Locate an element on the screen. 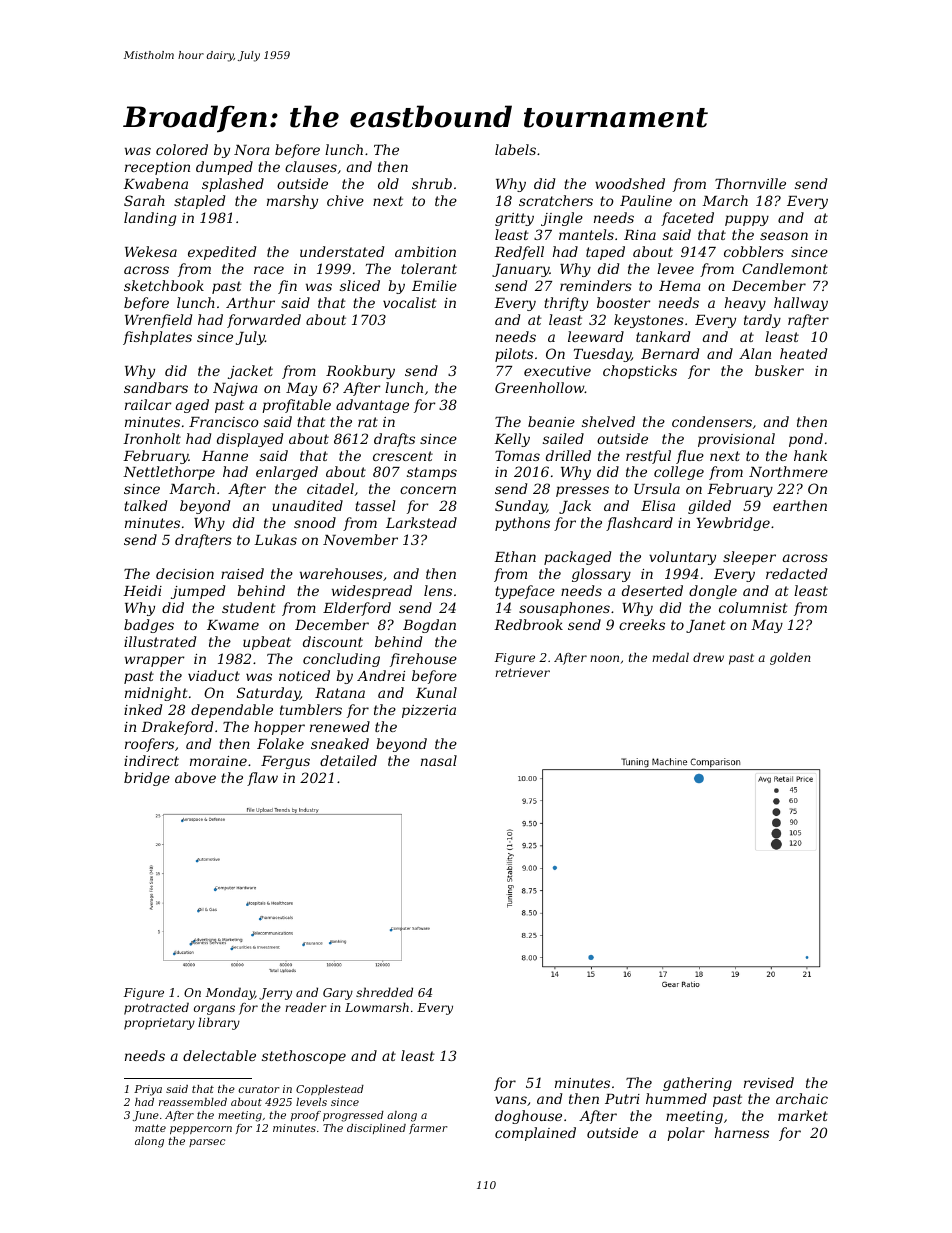  Redbrook is located at coordinates (528, 624).
